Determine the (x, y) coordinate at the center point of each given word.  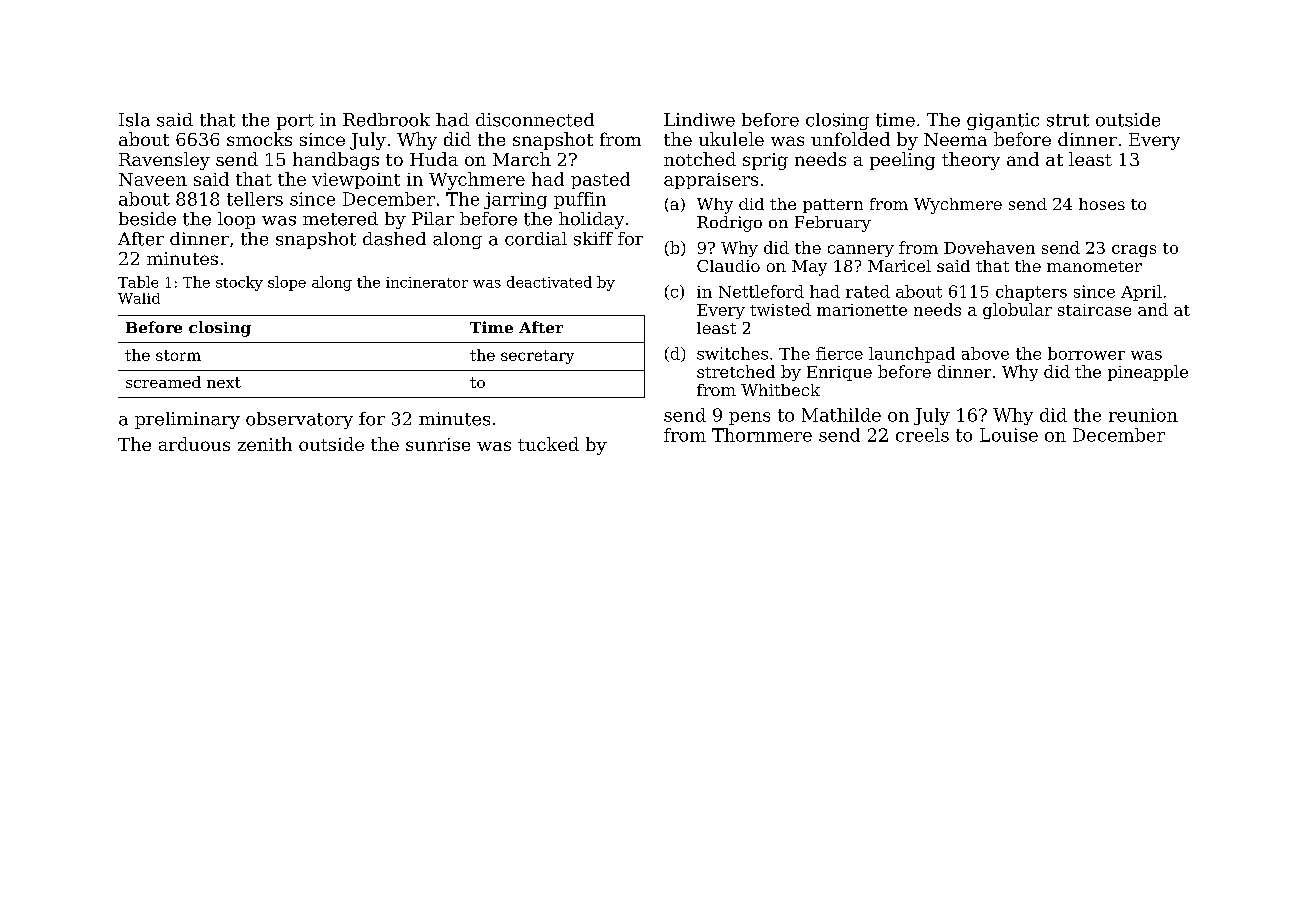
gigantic (1003, 121)
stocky (239, 283)
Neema (955, 139)
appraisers (711, 181)
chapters (1031, 293)
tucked (548, 444)
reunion (1143, 415)
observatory (299, 420)
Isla (134, 120)
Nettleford (761, 291)
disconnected (535, 120)
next (224, 382)
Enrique (839, 373)
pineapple (1148, 373)
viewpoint (356, 181)
